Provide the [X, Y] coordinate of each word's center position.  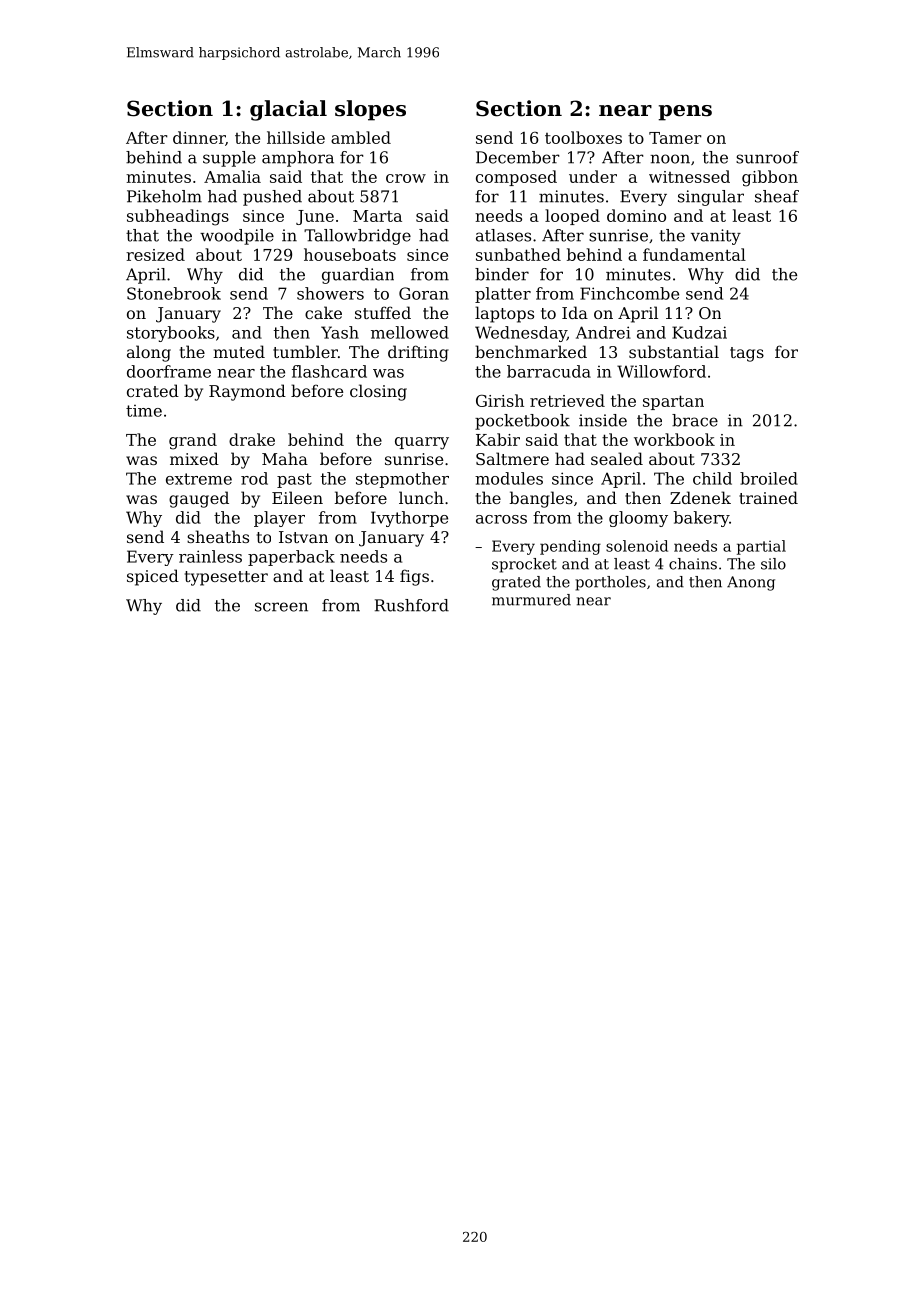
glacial [288, 110]
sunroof [767, 157]
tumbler [305, 351]
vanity [716, 237]
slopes [370, 110]
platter [503, 295]
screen [281, 607]
